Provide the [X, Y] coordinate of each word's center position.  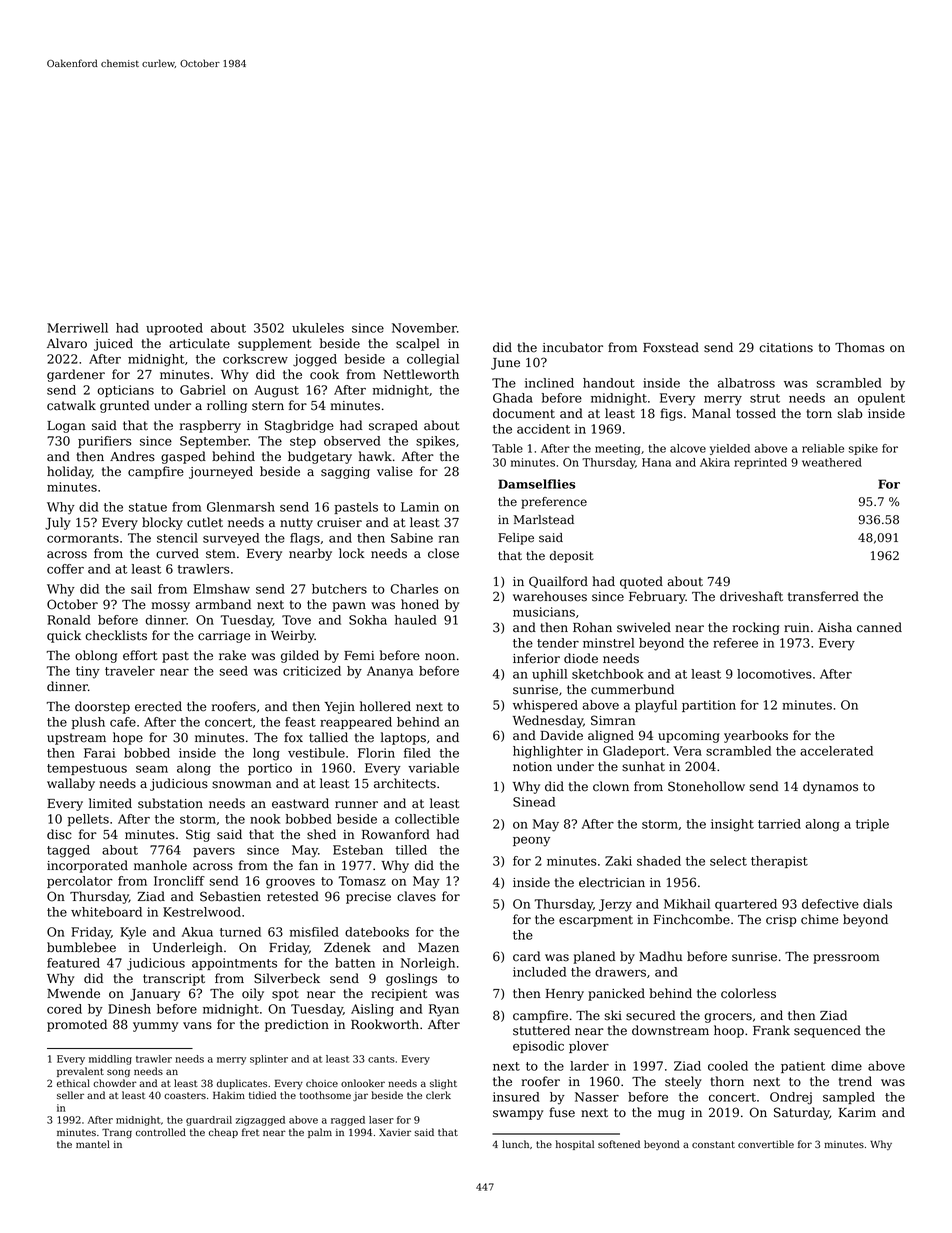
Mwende [73, 993]
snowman [241, 785]
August [276, 391]
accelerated [836, 751]
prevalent [80, 1072]
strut [765, 398]
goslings [411, 979]
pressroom [846, 959]
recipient [399, 995]
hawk [375, 456]
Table [507, 448]
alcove [688, 448]
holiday [69, 472]
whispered [545, 706]
